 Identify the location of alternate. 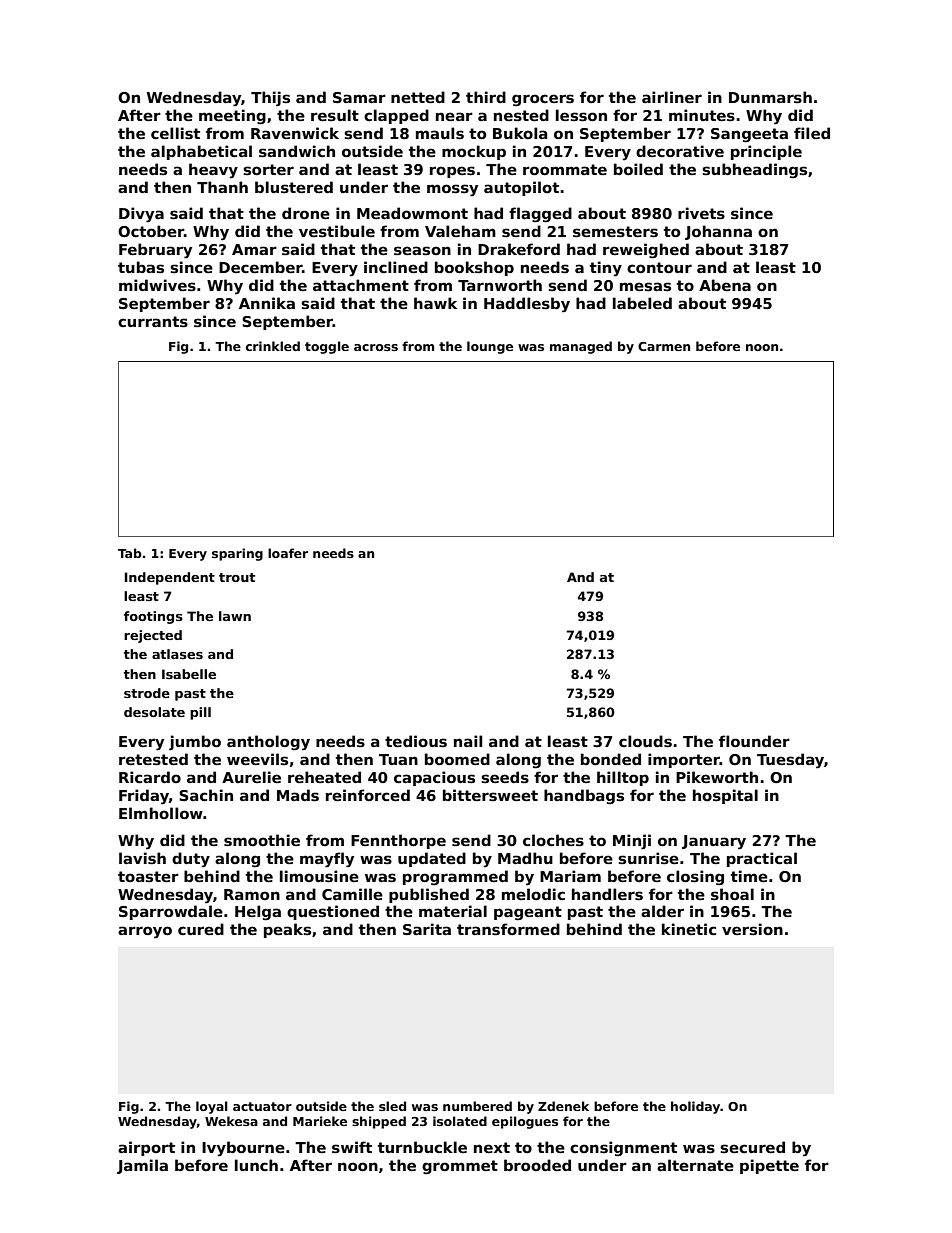
(695, 1165).
